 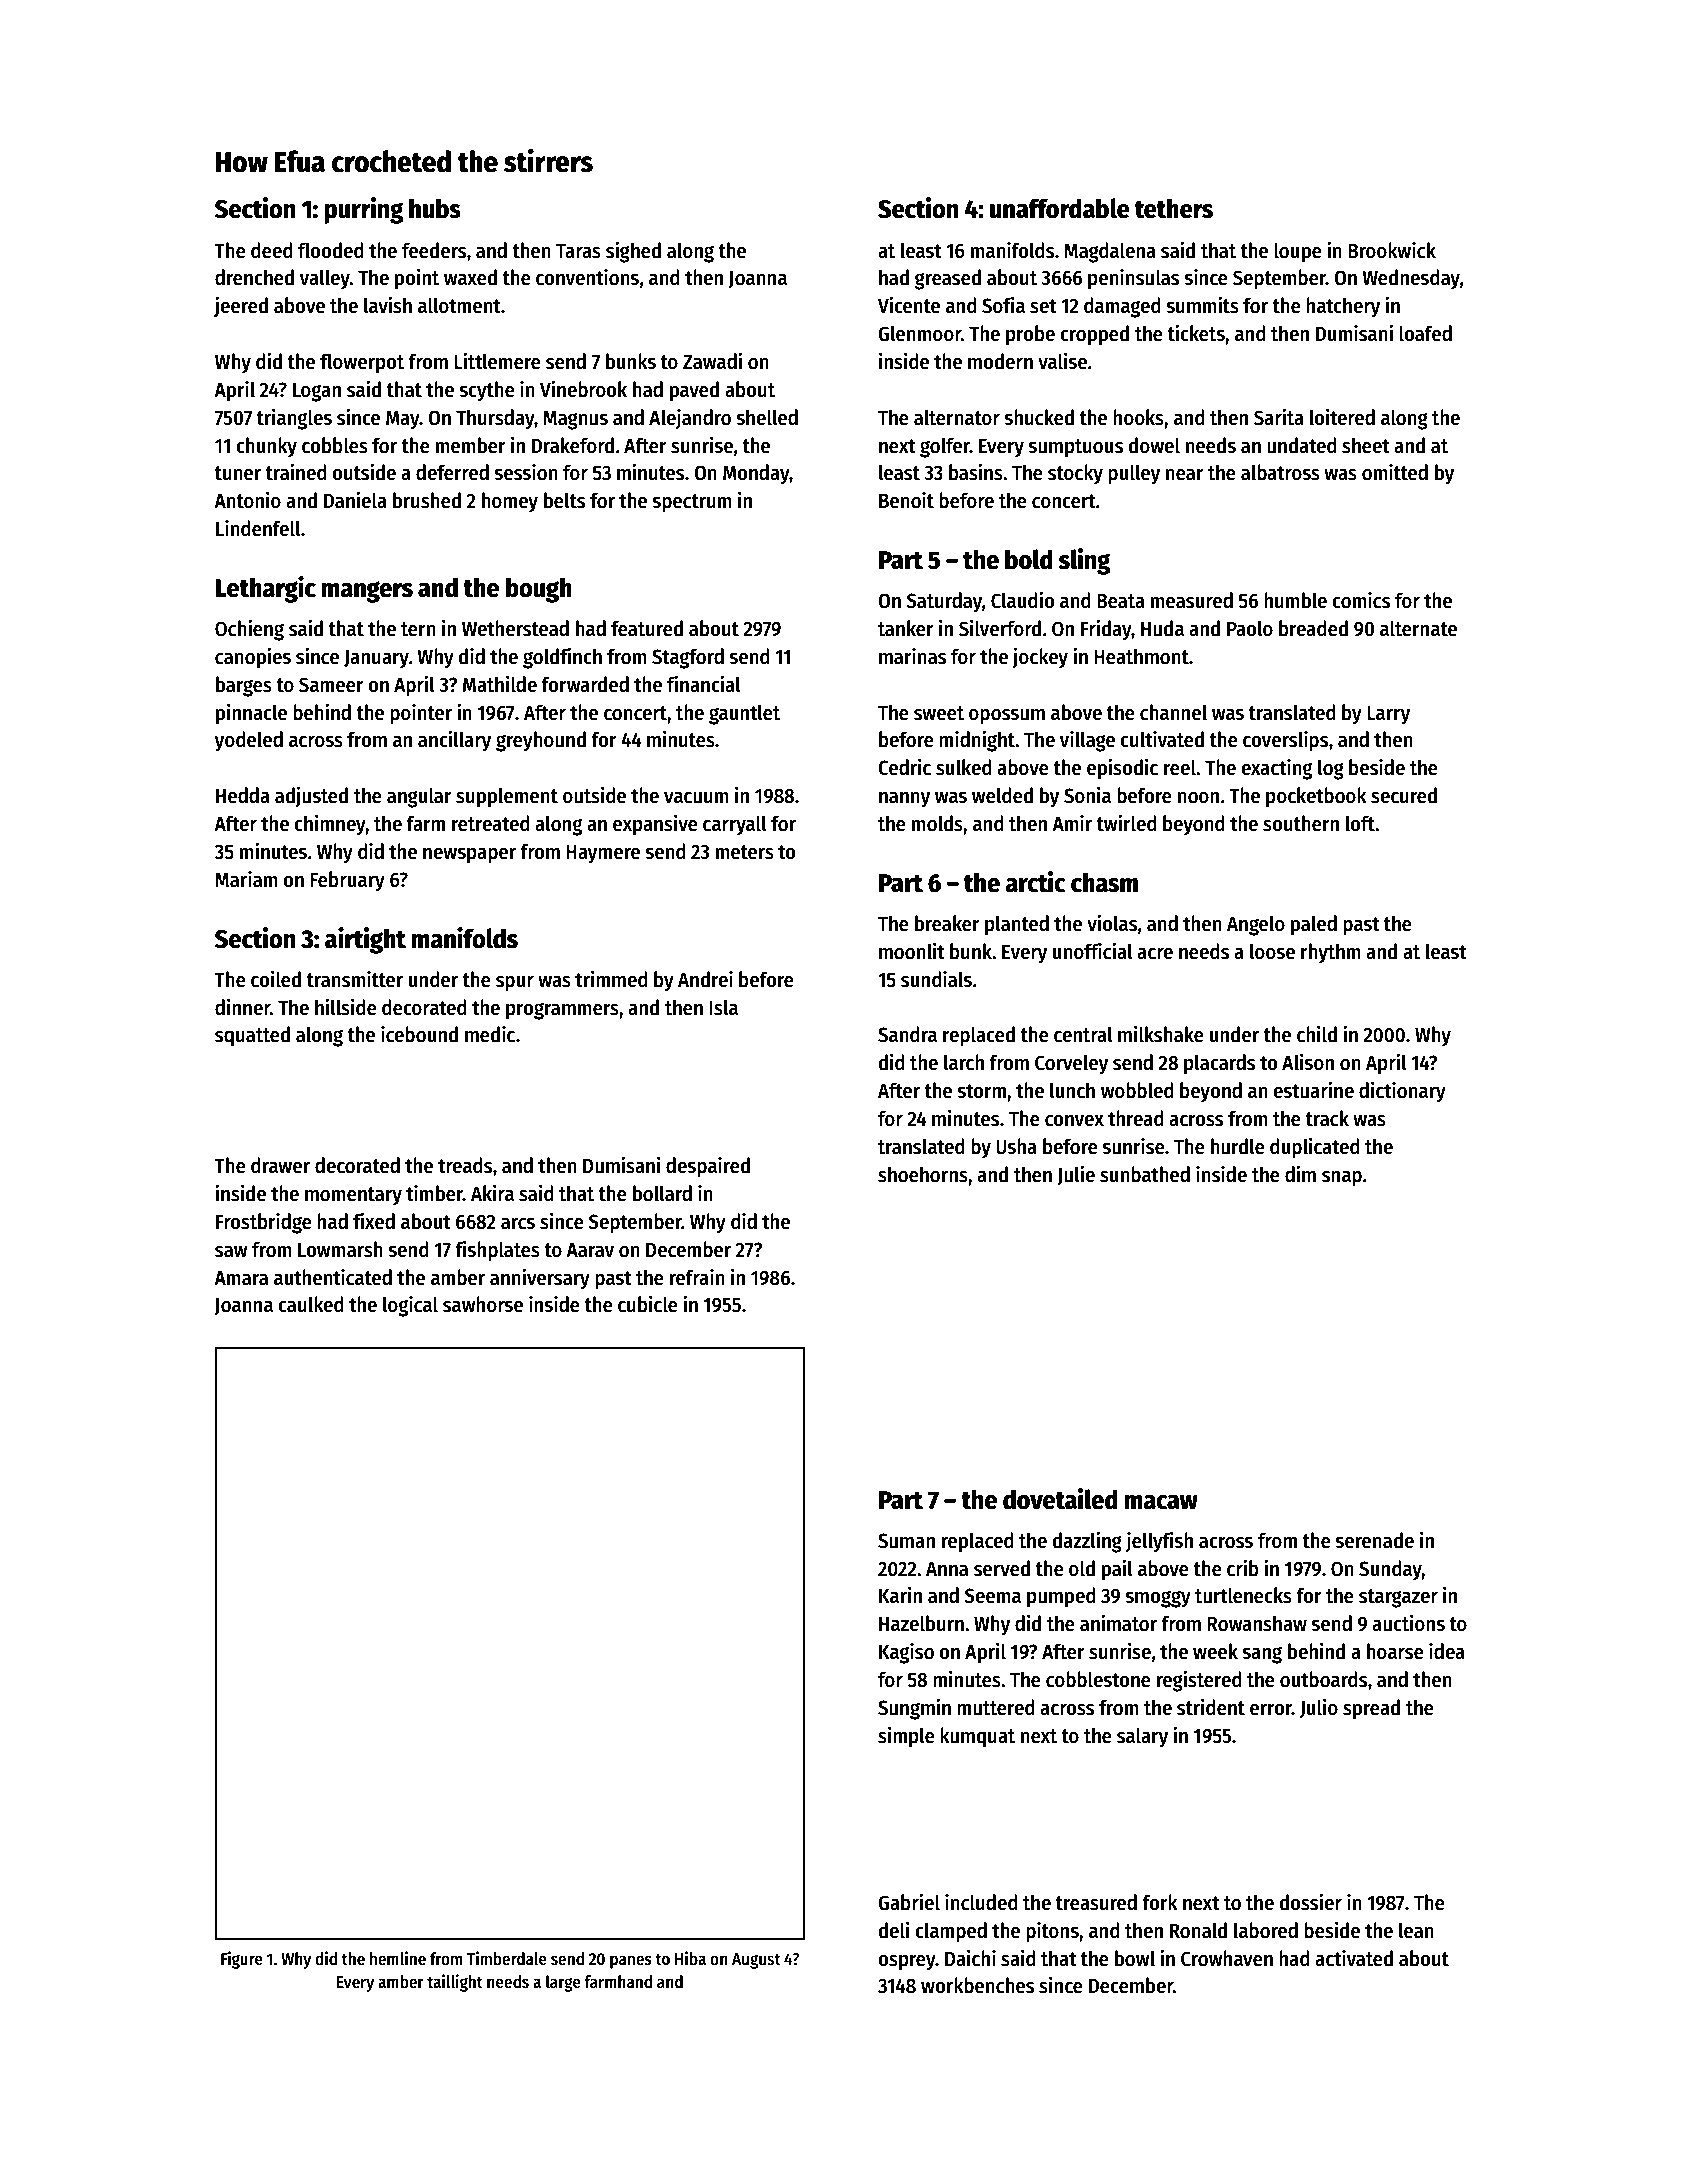 I want to click on sawhorse, so click(x=483, y=1304).
